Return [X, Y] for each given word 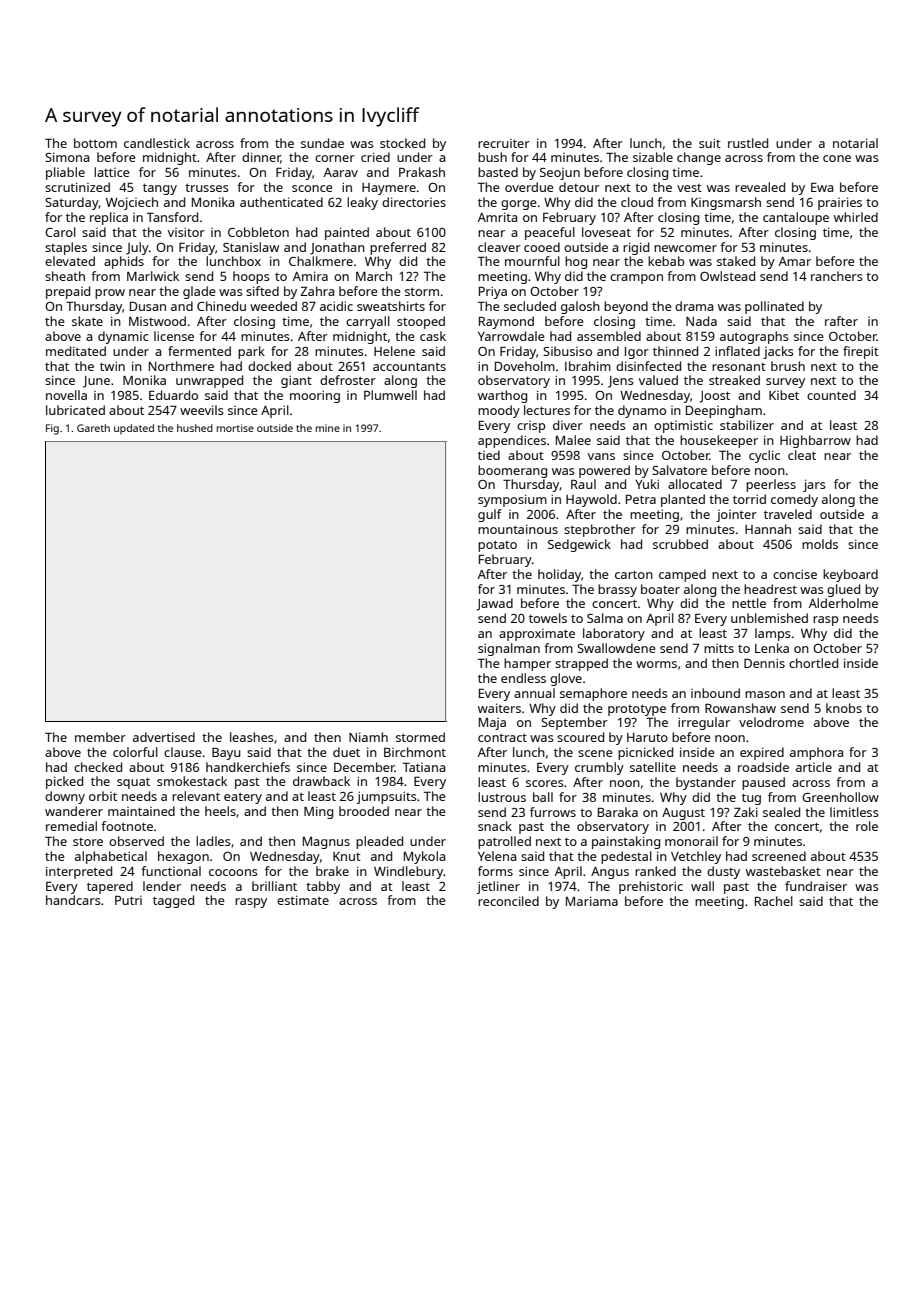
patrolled [504, 842]
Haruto [647, 737]
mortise [235, 428]
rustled [748, 143]
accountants [409, 366]
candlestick [157, 143]
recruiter [504, 143]
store [88, 842]
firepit [861, 352]
